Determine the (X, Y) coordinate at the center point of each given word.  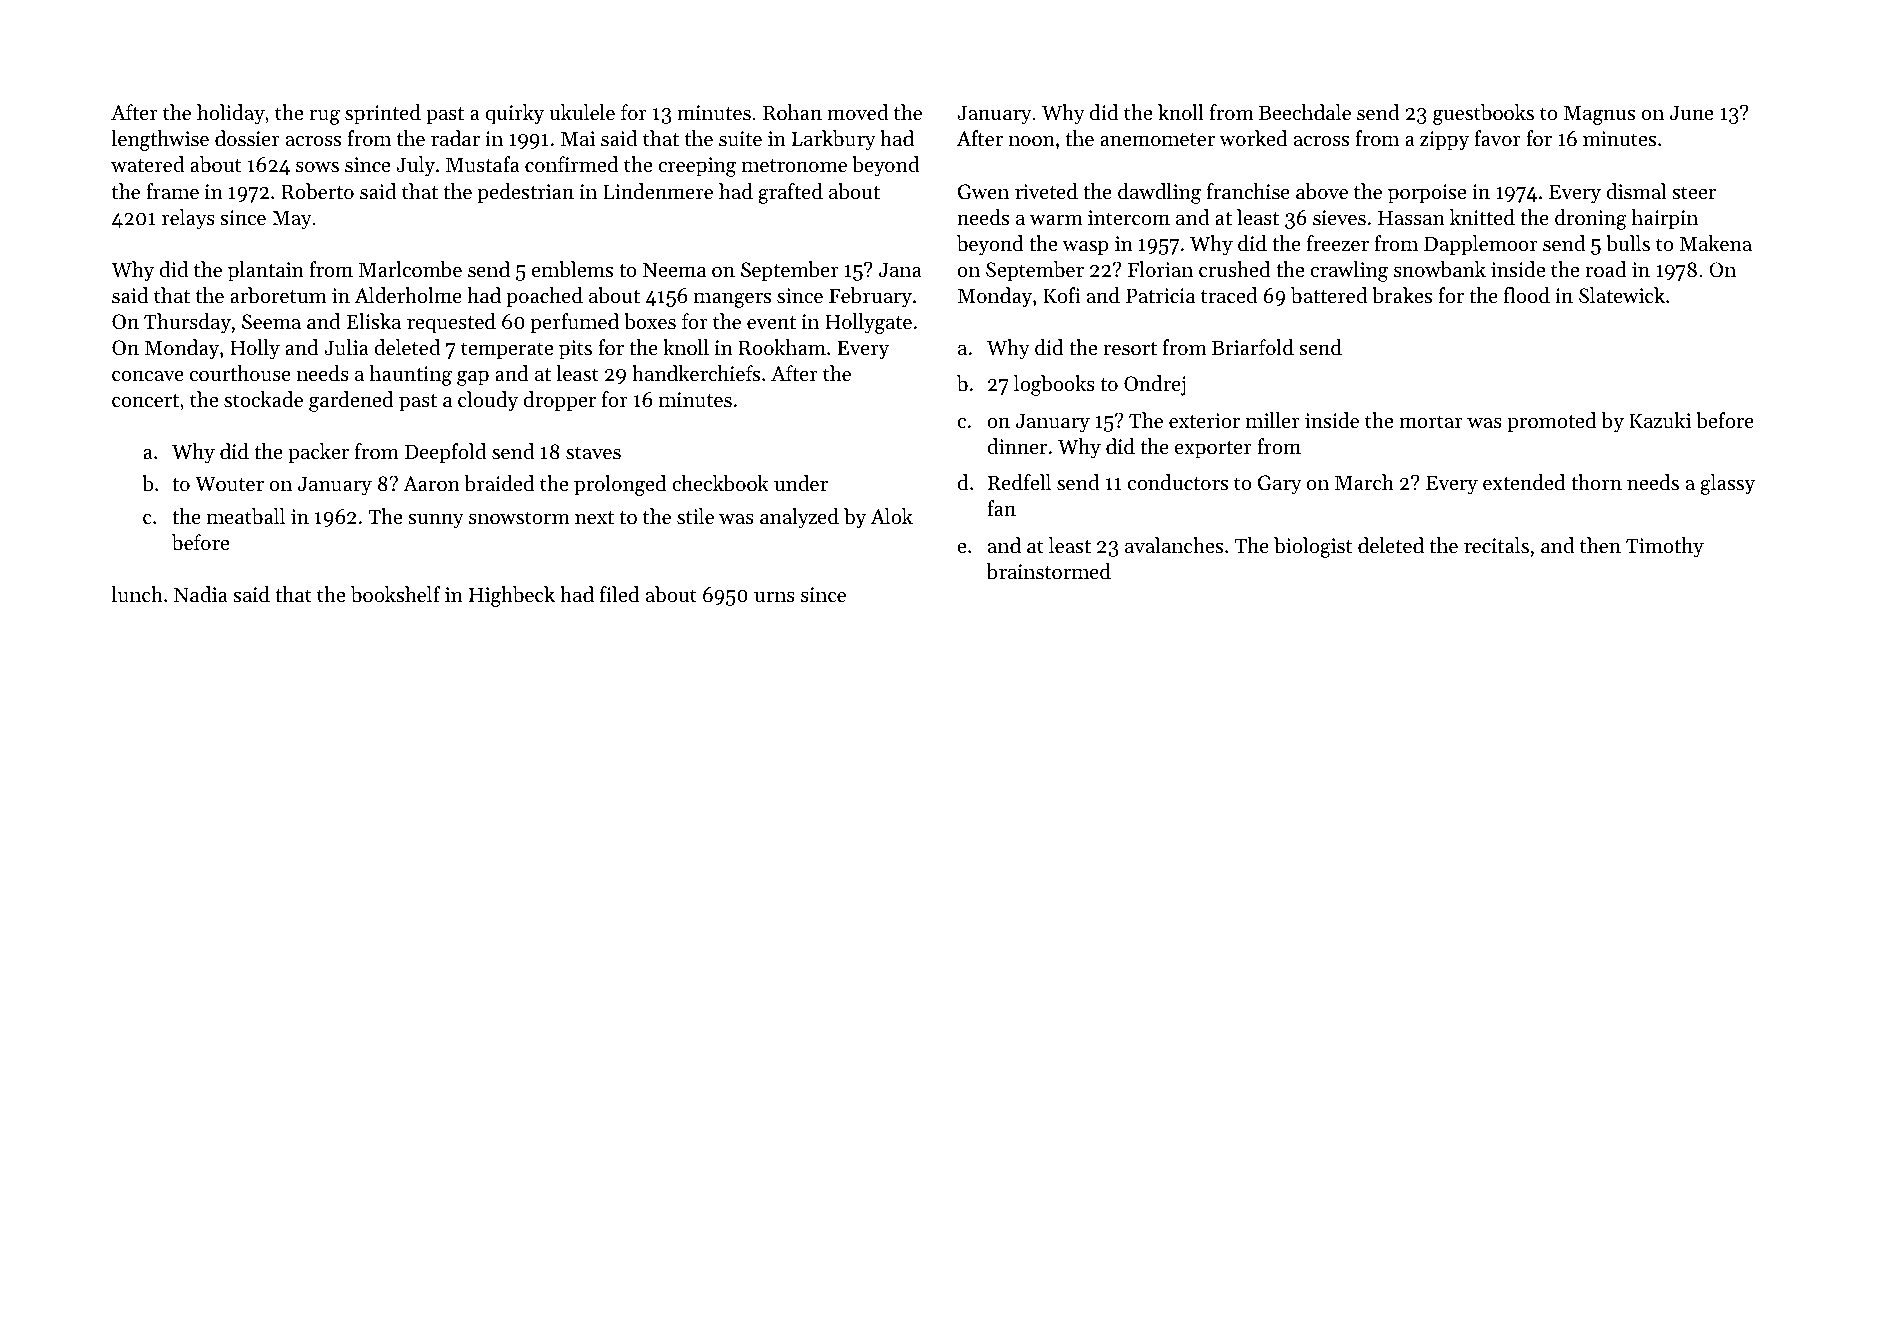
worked (1253, 138)
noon (1032, 141)
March (1364, 482)
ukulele (582, 112)
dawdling (1159, 193)
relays (188, 219)
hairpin (1665, 219)
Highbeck (512, 596)
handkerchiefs (696, 373)
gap (473, 378)
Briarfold (1253, 347)
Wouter (229, 484)
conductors (1178, 482)
